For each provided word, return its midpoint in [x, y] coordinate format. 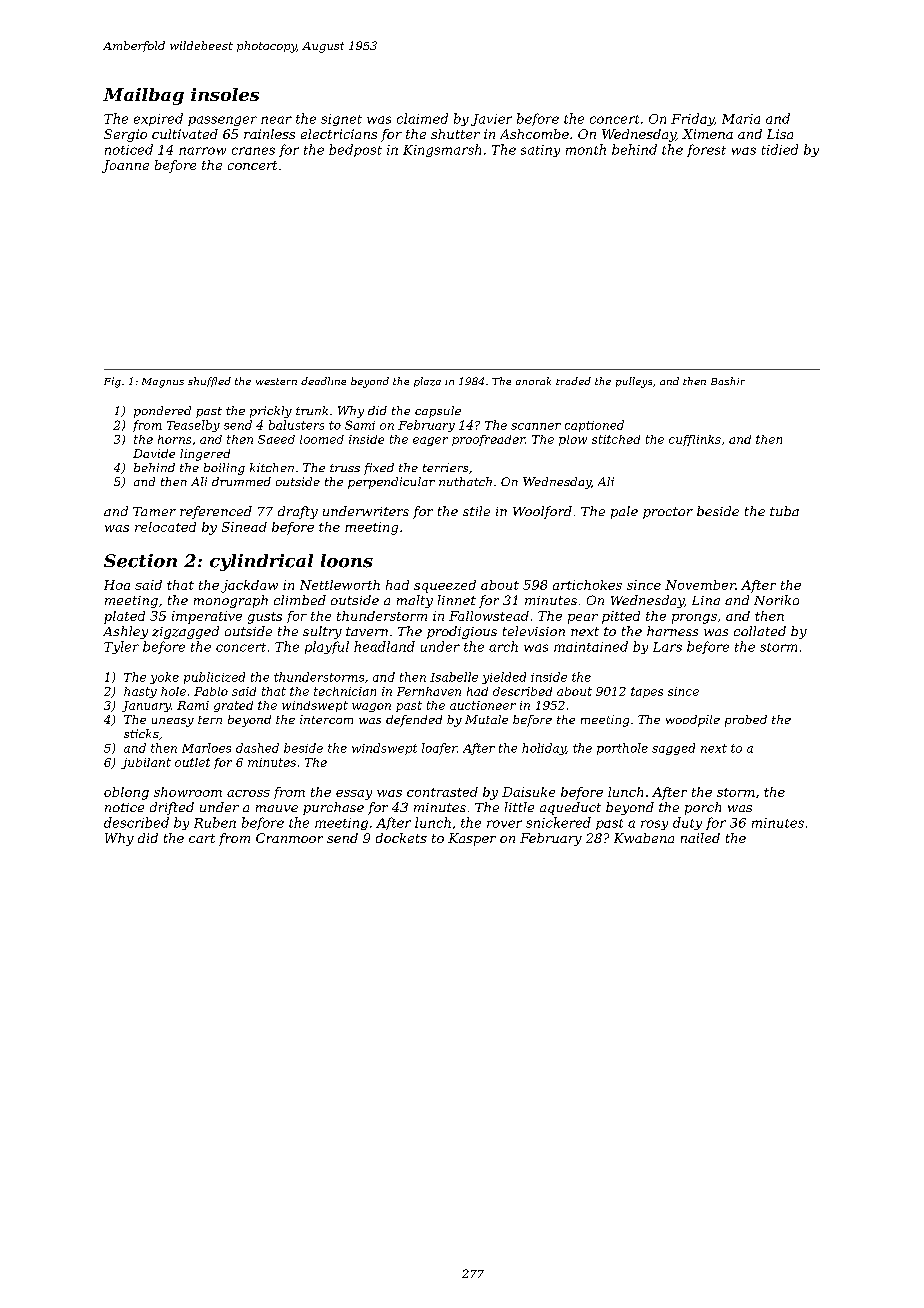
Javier [491, 120]
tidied [780, 149]
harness [672, 631]
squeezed [445, 586]
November [700, 585]
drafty [298, 512]
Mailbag [143, 96]
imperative [207, 617]
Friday [692, 119]
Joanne [125, 166]
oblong [126, 793]
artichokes [587, 585]
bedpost [355, 150]
